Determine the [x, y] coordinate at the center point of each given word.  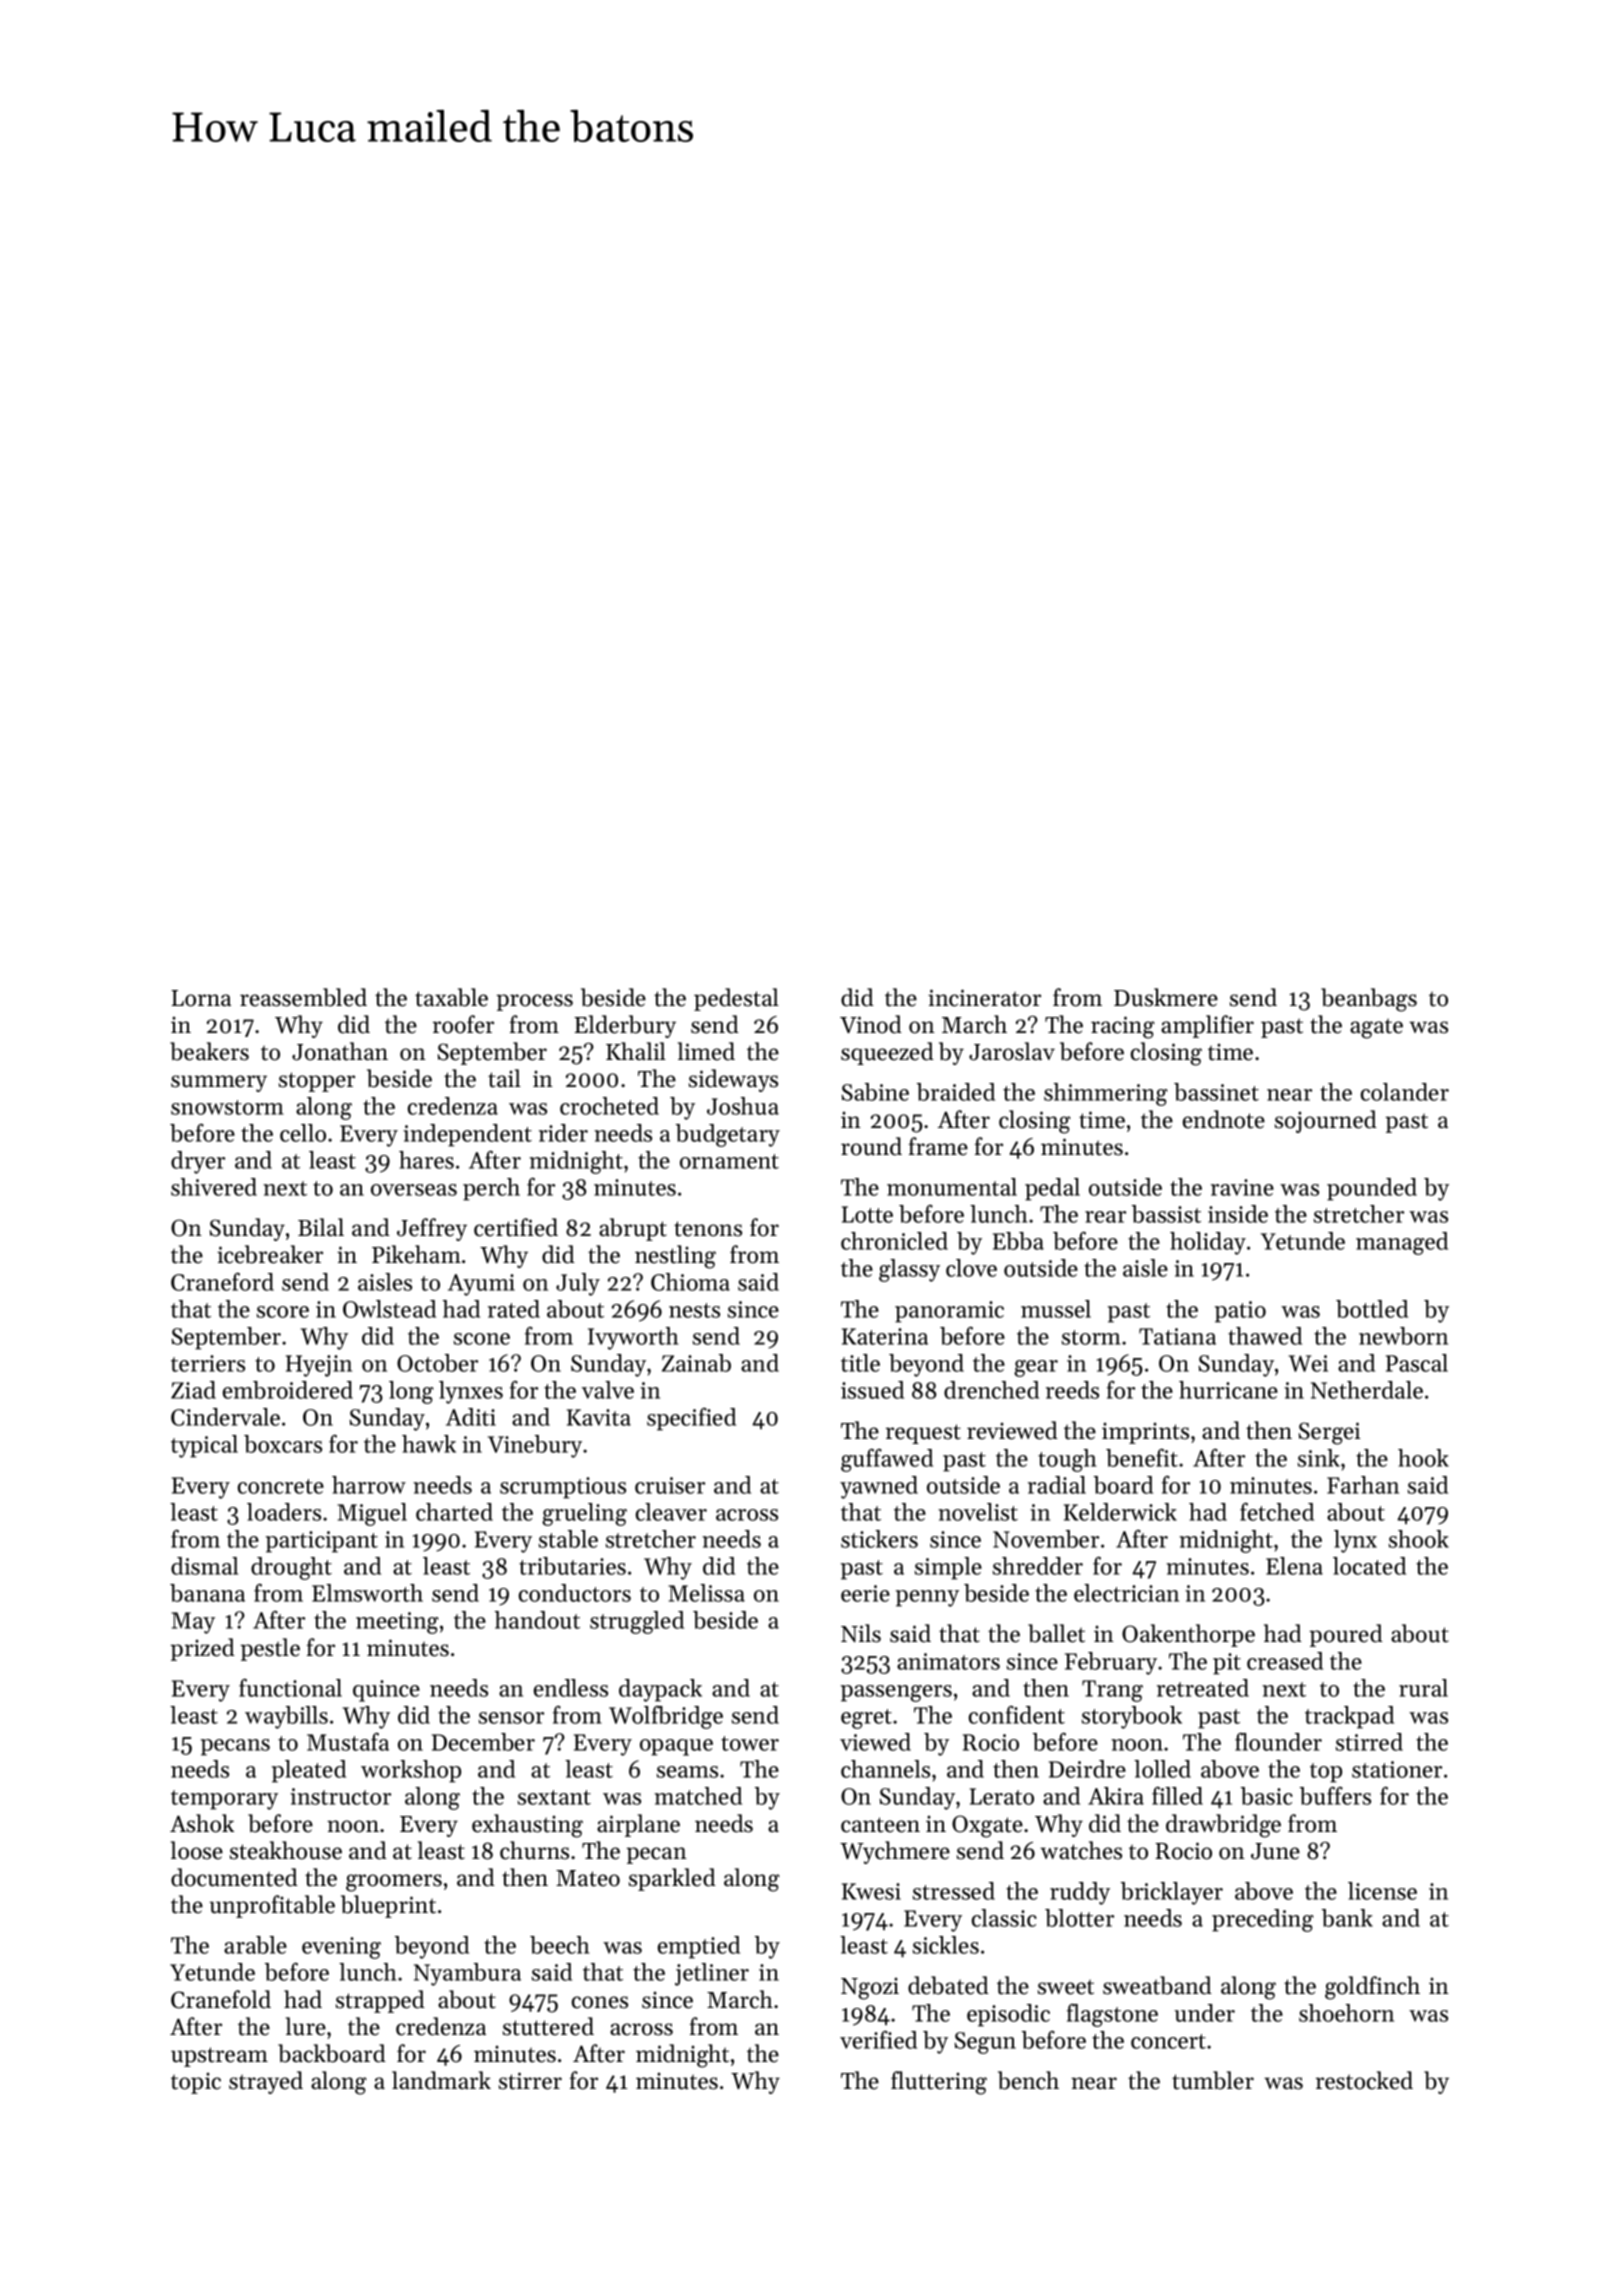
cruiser [670, 1485]
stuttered [548, 2026]
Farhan [1363, 1485]
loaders [284, 1512]
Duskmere [1166, 997]
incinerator [984, 998]
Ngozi [870, 1989]
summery [219, 1083]
